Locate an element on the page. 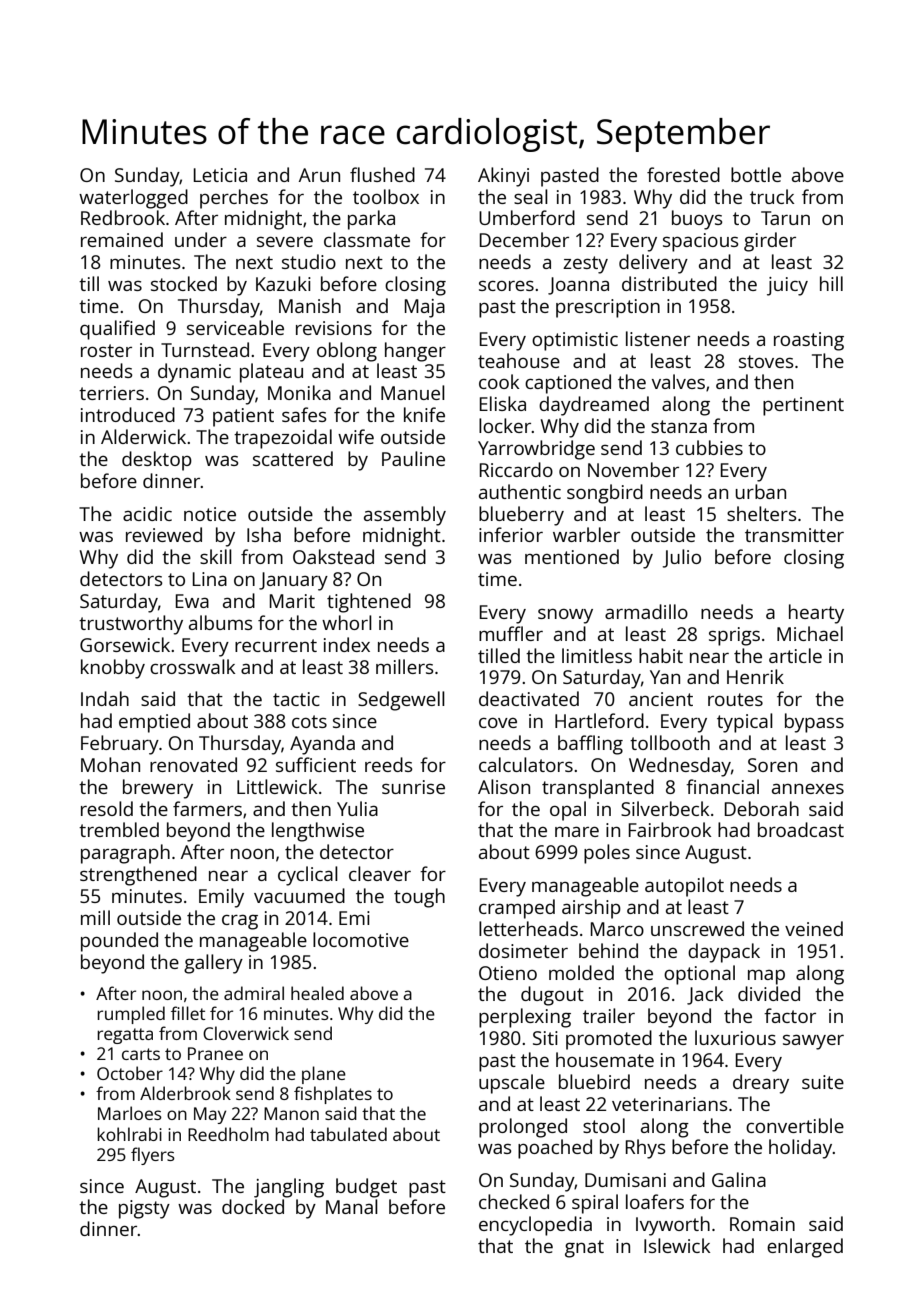 The image size is (924, 1314). veined is located at coordinates (814, 928).
